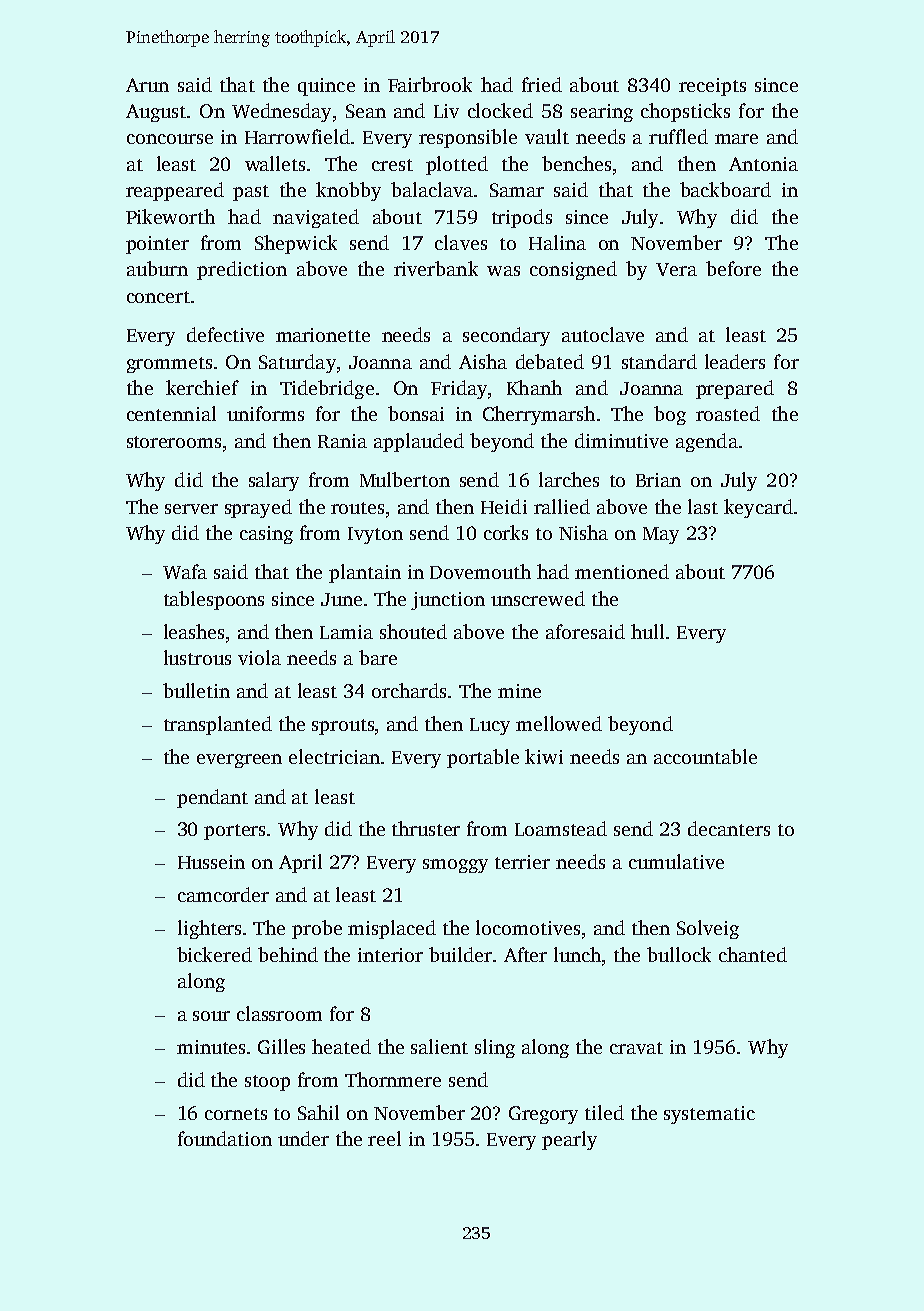 This document has height=1311, width=924. Describe the element at coordinates (413, 631) in the document. I see `shouted` at that location.
